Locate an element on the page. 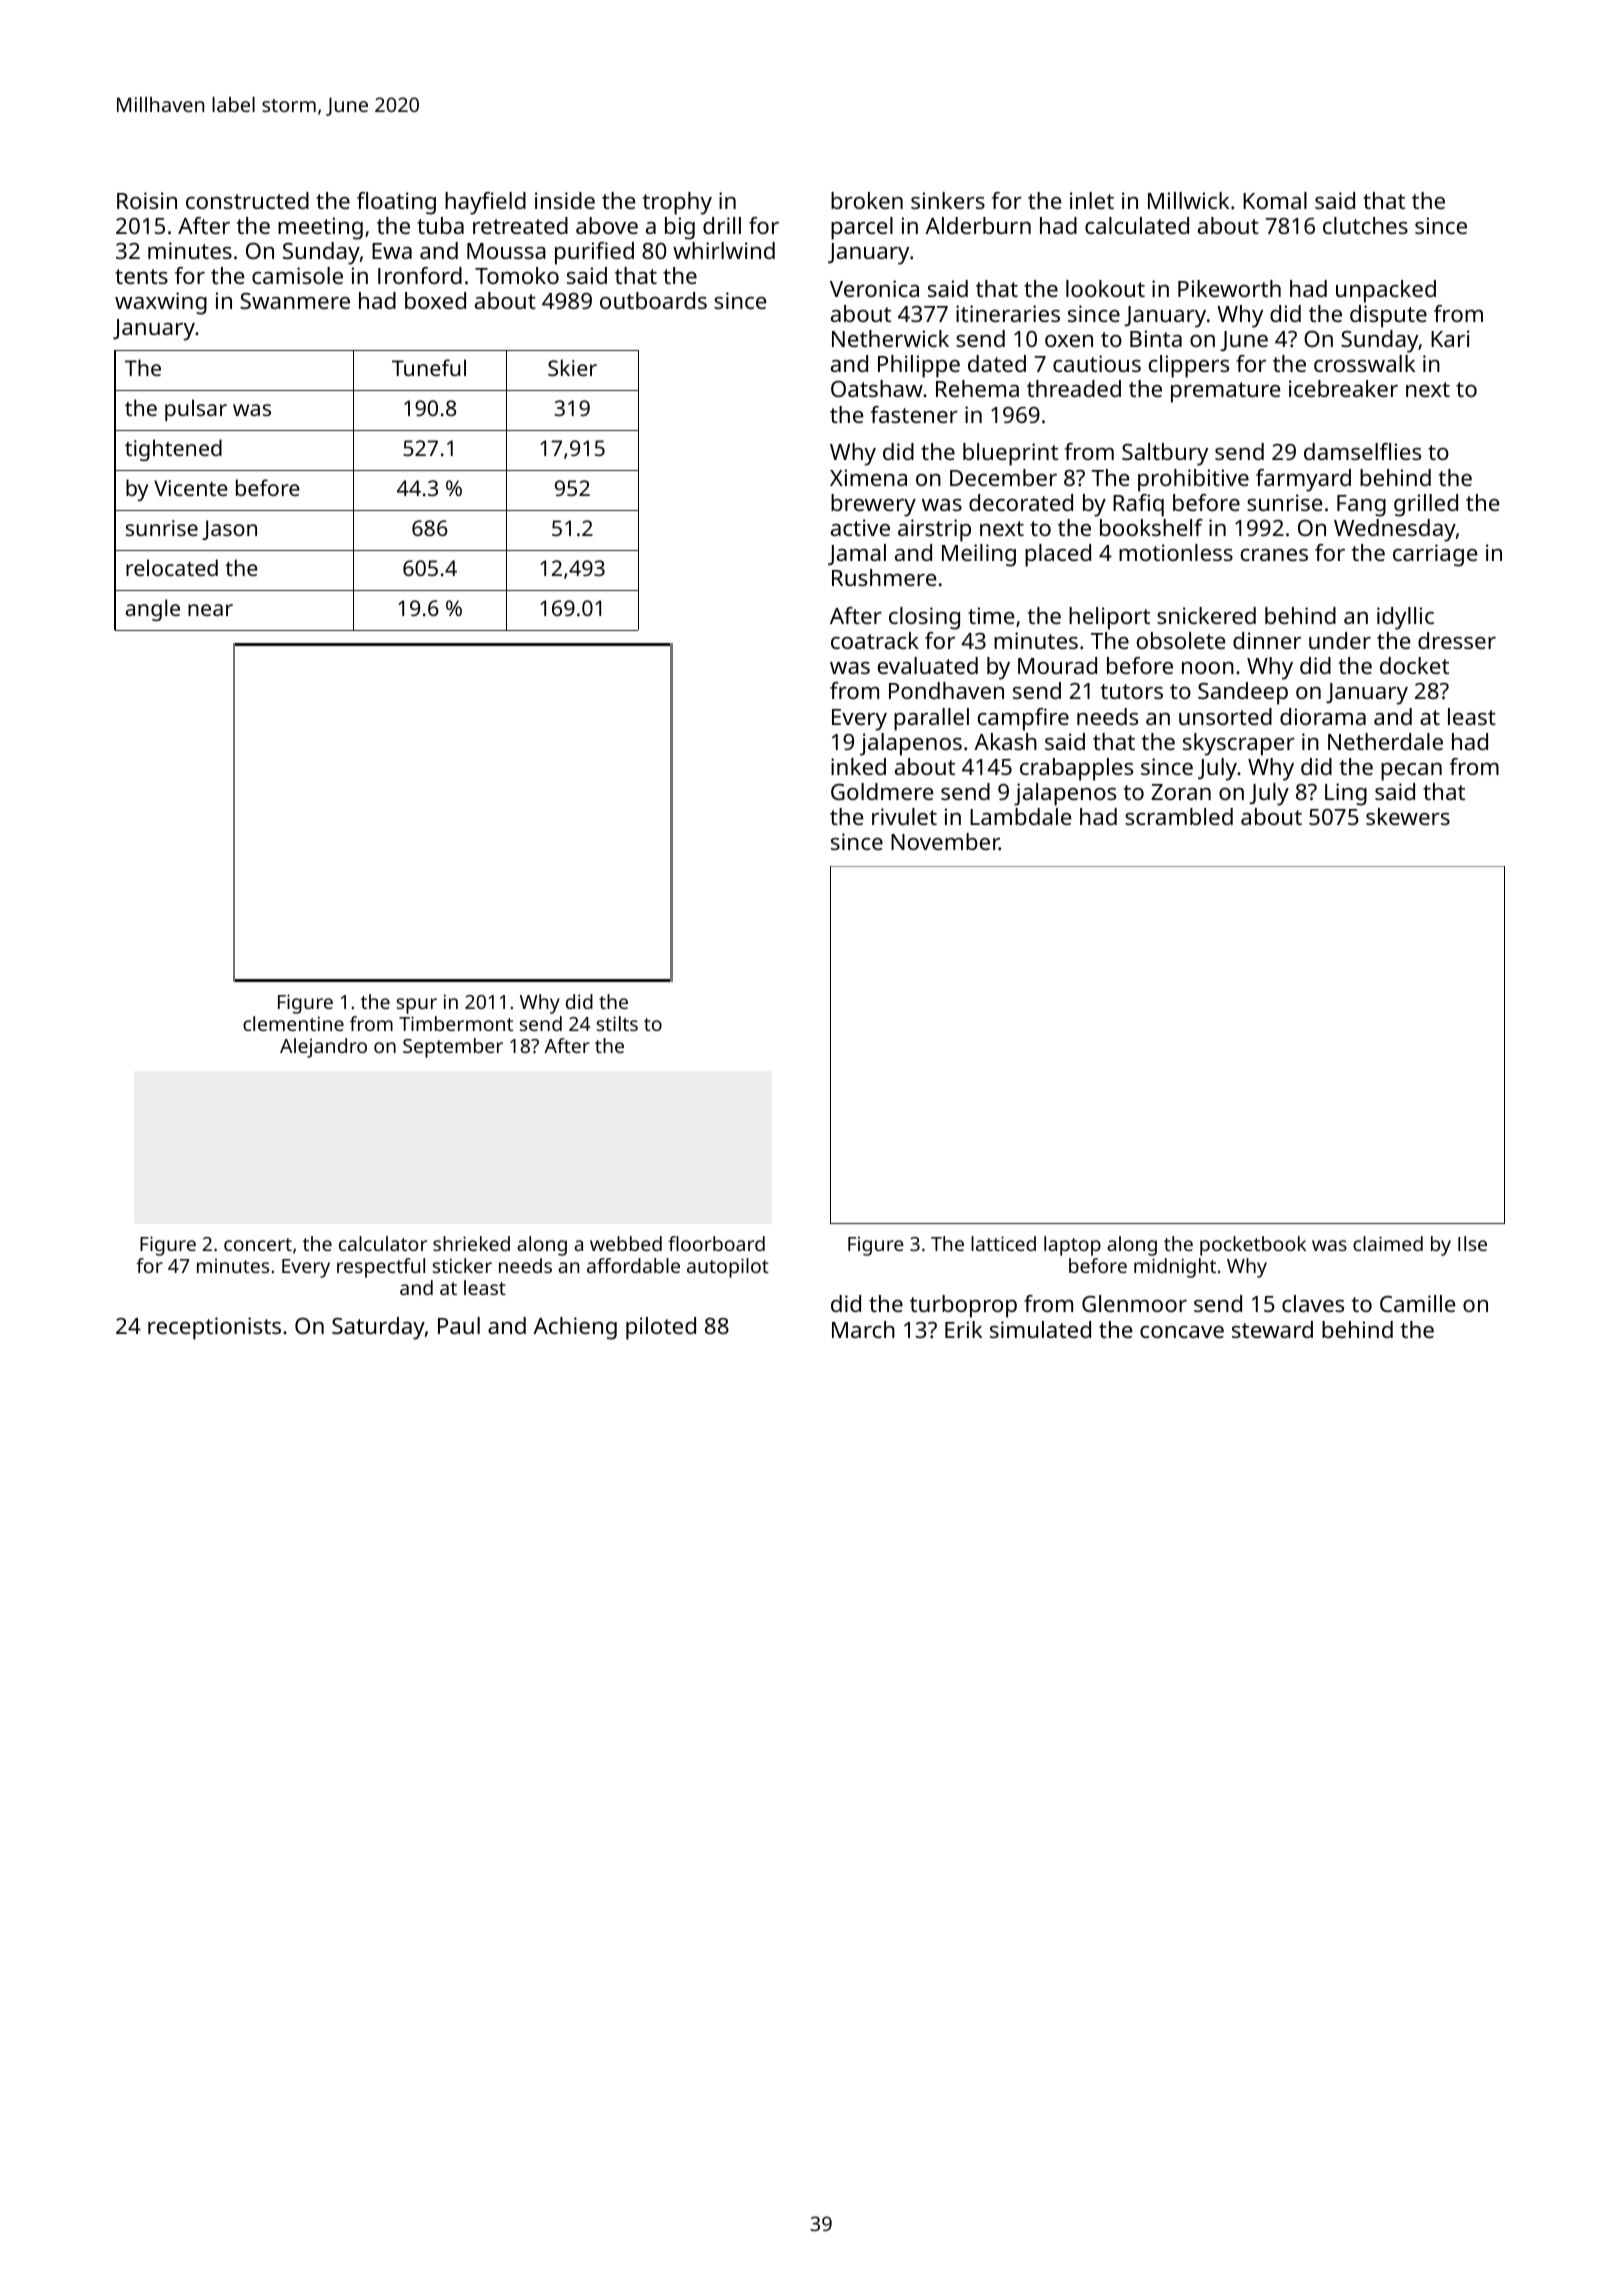 Image resolution: width=1620 pixels, height=2292 pixels. Skier is located at coordinates (572, 367).
